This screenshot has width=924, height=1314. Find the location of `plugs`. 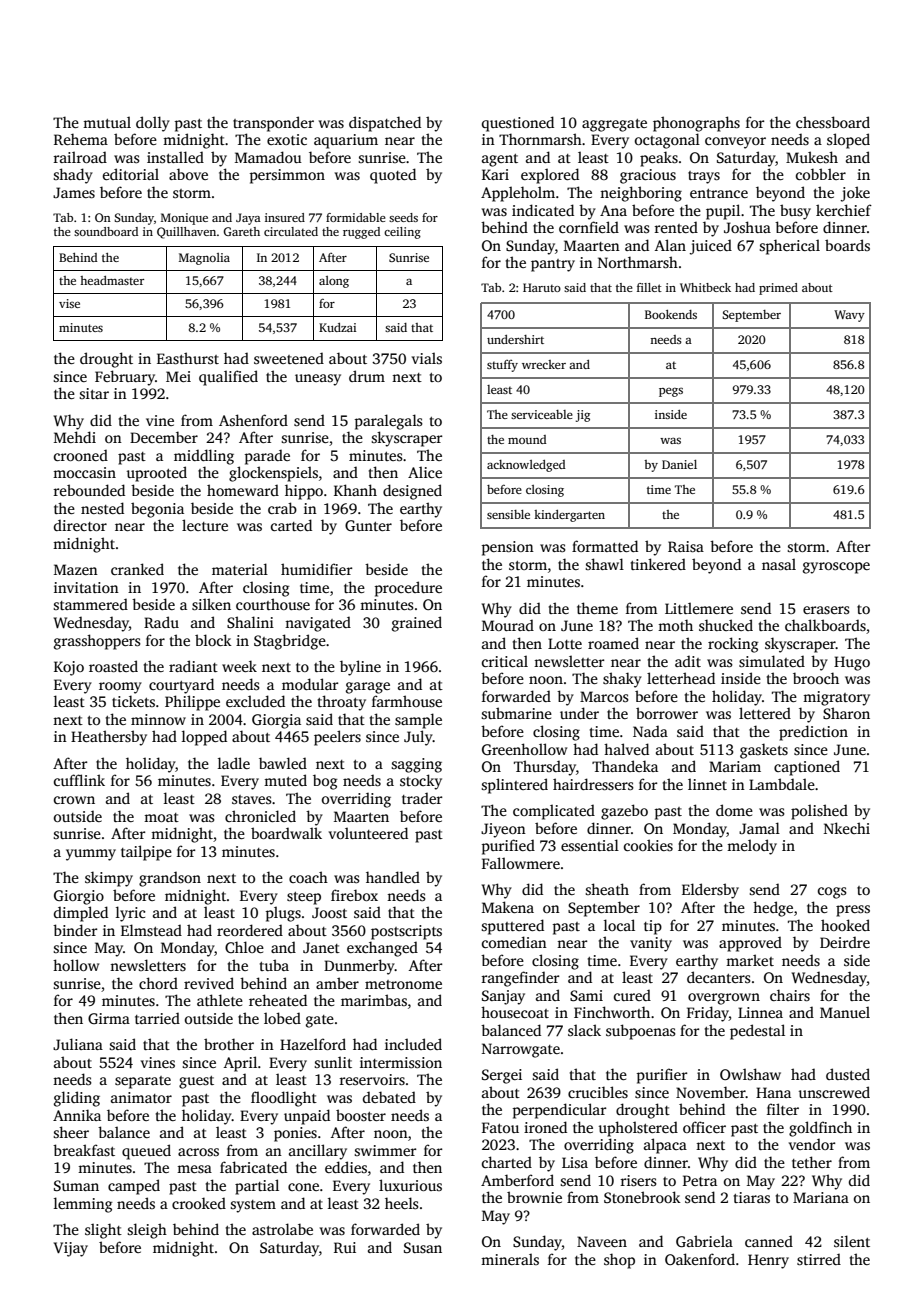

plugs is located at coordinates (283, 914).
